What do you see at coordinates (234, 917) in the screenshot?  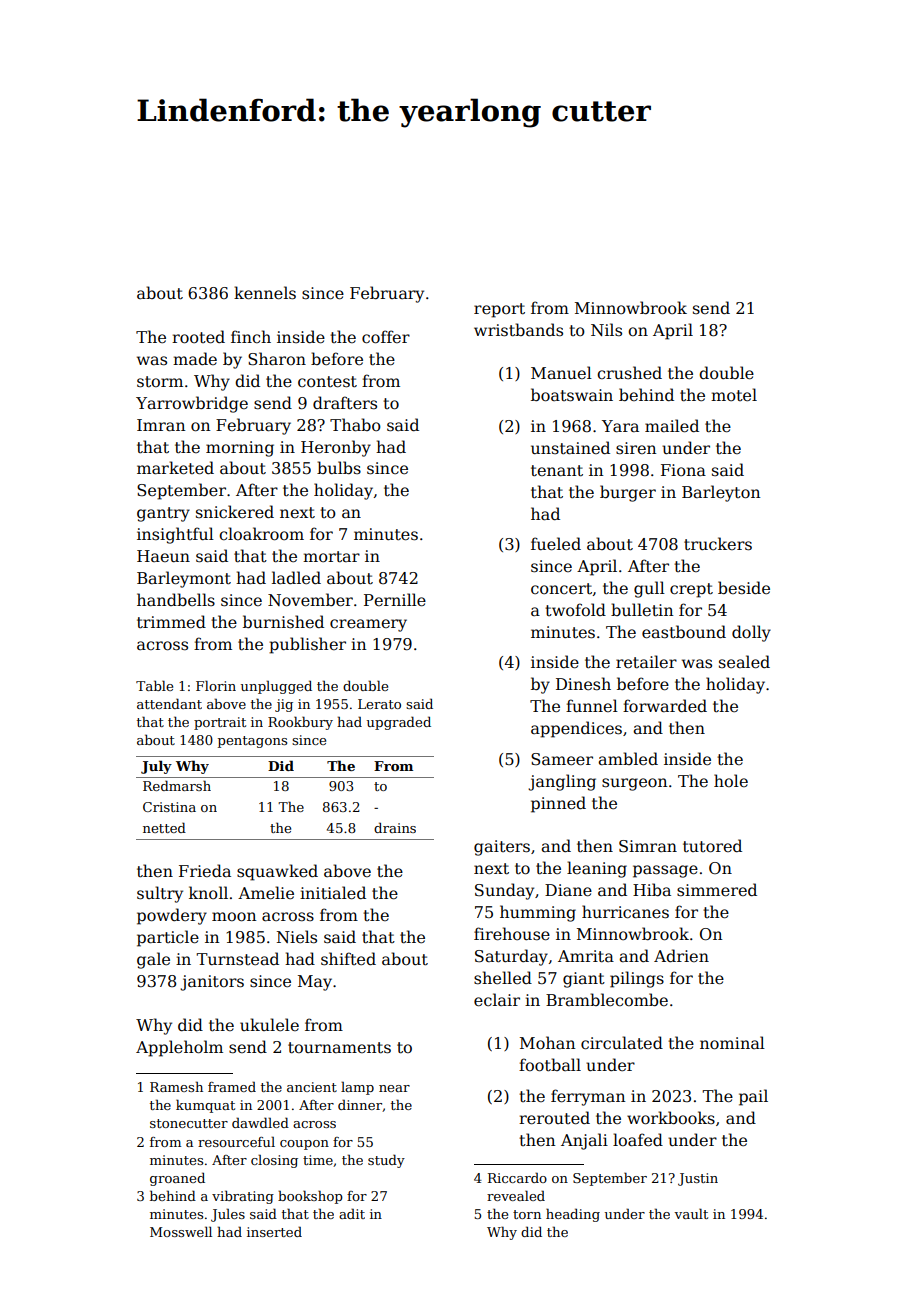 I see `moon` at bounding box center [234, 917].
